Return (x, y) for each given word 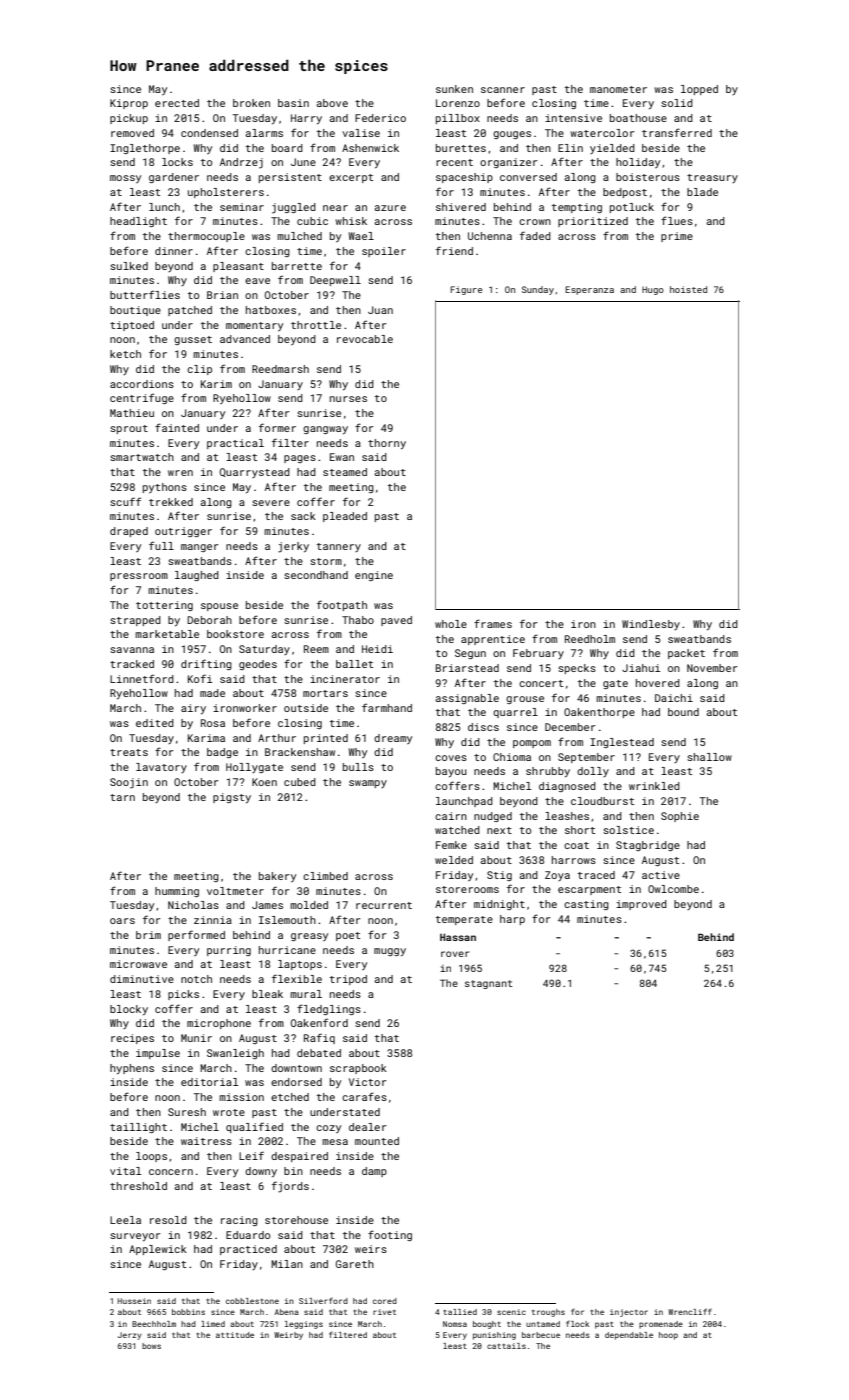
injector (629, 1313)
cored (385, 1301)
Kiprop (129, 104)
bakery (277, 877)
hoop (668, 1336)
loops (151, 1157)
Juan (380, 310)
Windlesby (651, 625)
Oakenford (319, 1022)
